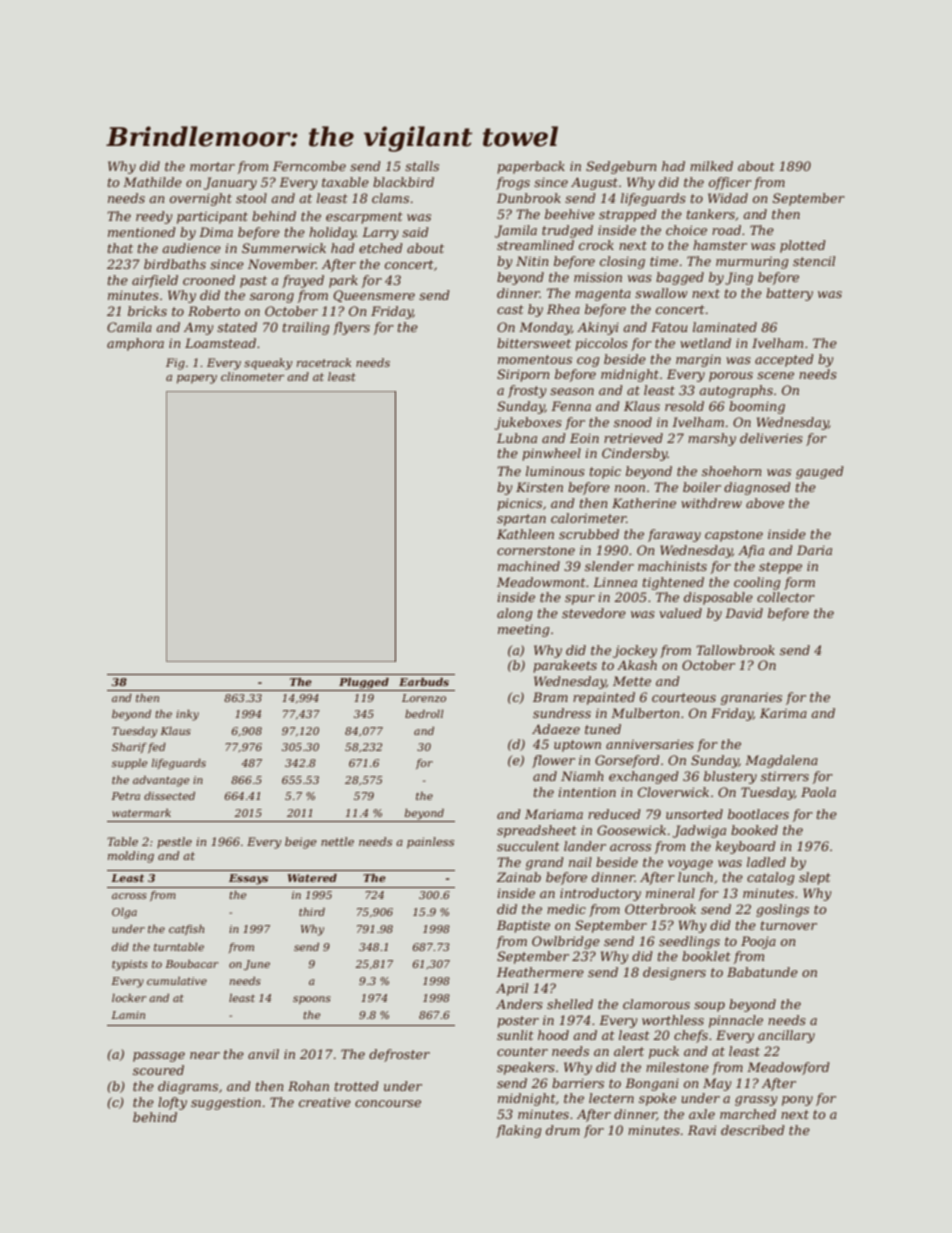 The image size is (952, 1233). Describe the element at coordinates (537, 831) in the document. I see `spreadsheet` at that location.
